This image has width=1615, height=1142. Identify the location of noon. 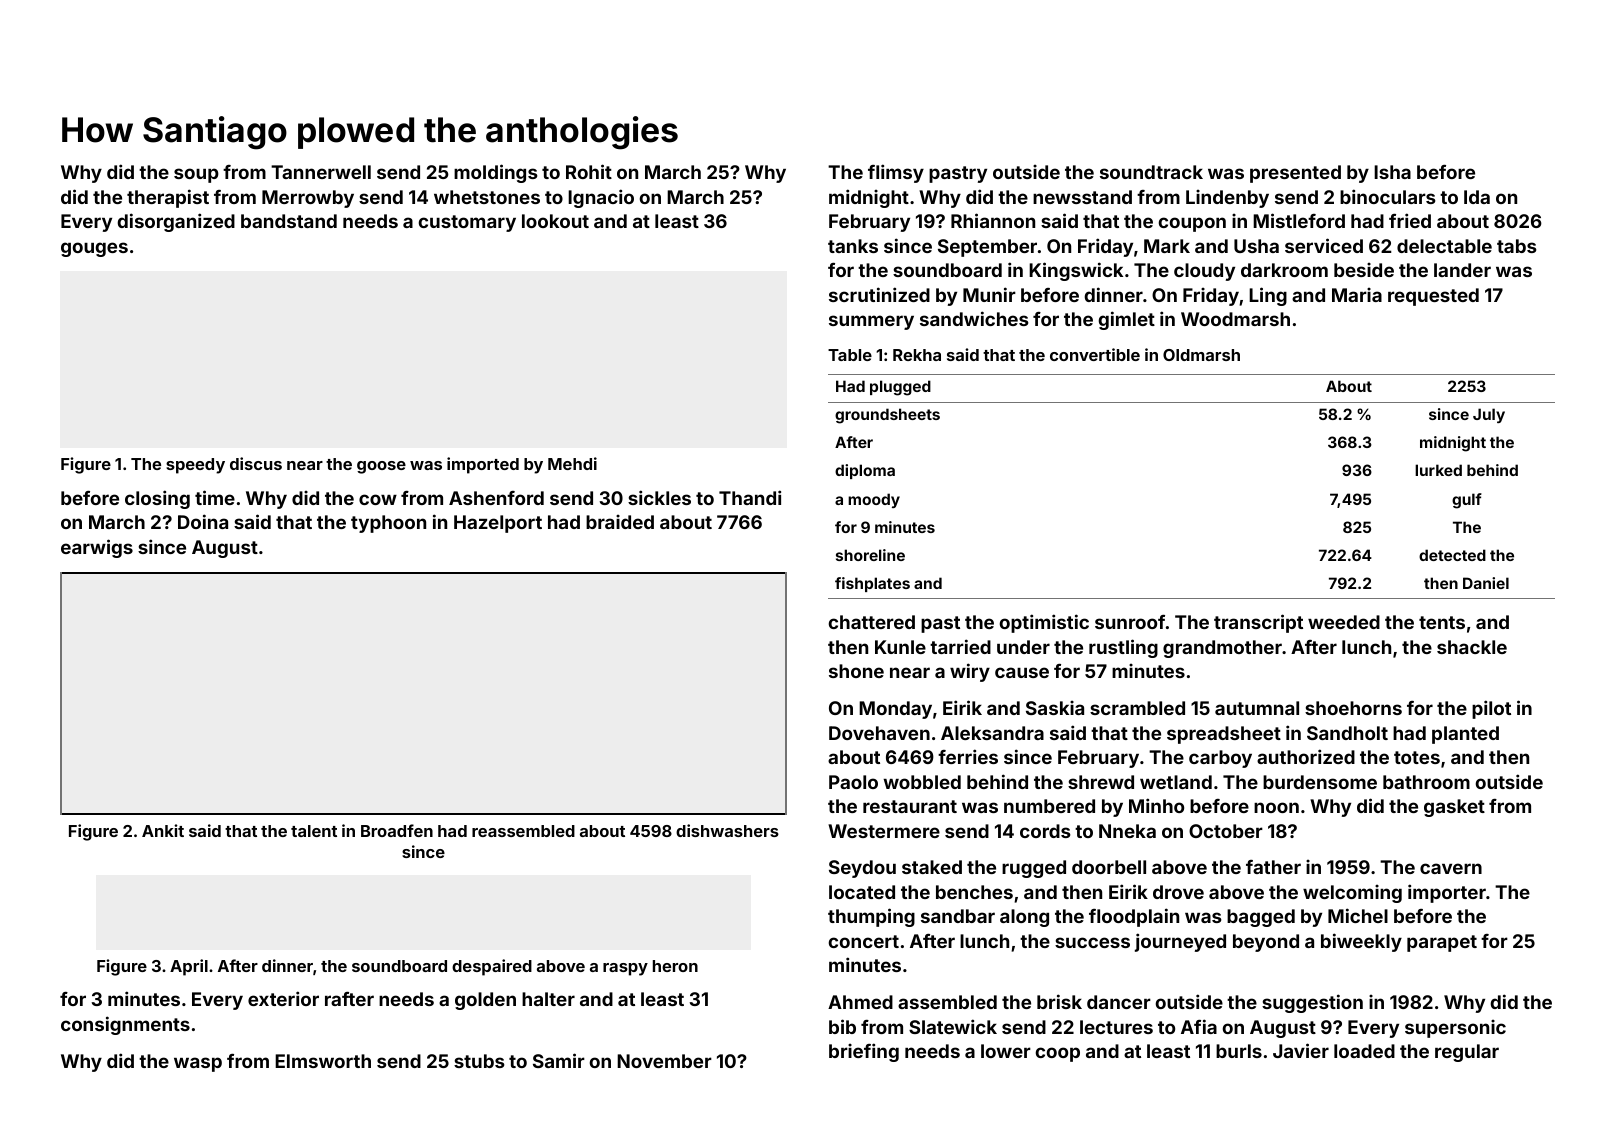
(1276, 807).
